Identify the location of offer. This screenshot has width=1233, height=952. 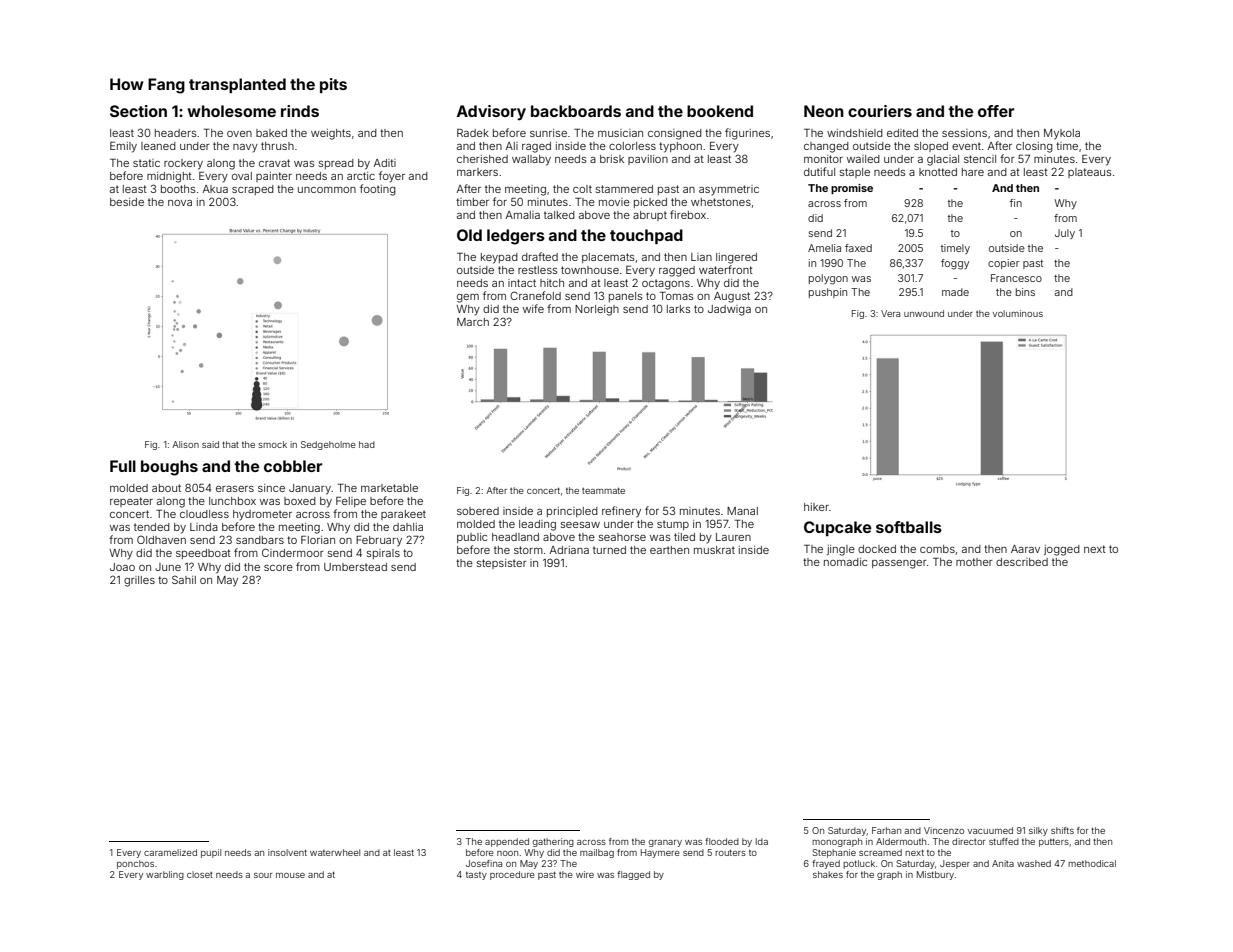
(996, 111).
